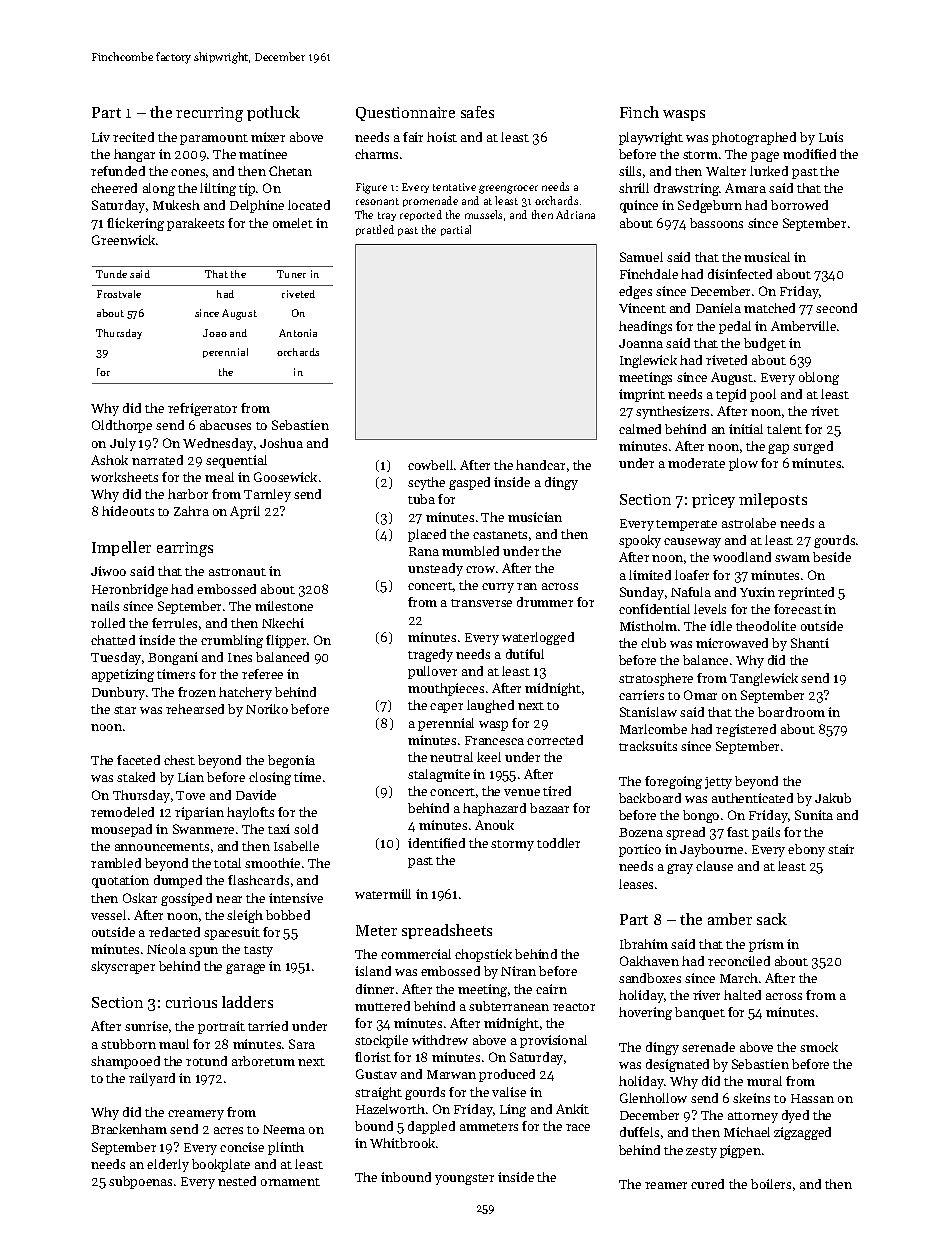  Describe the element at coordinates (373, 971) in the page. I see `island` at that location.
